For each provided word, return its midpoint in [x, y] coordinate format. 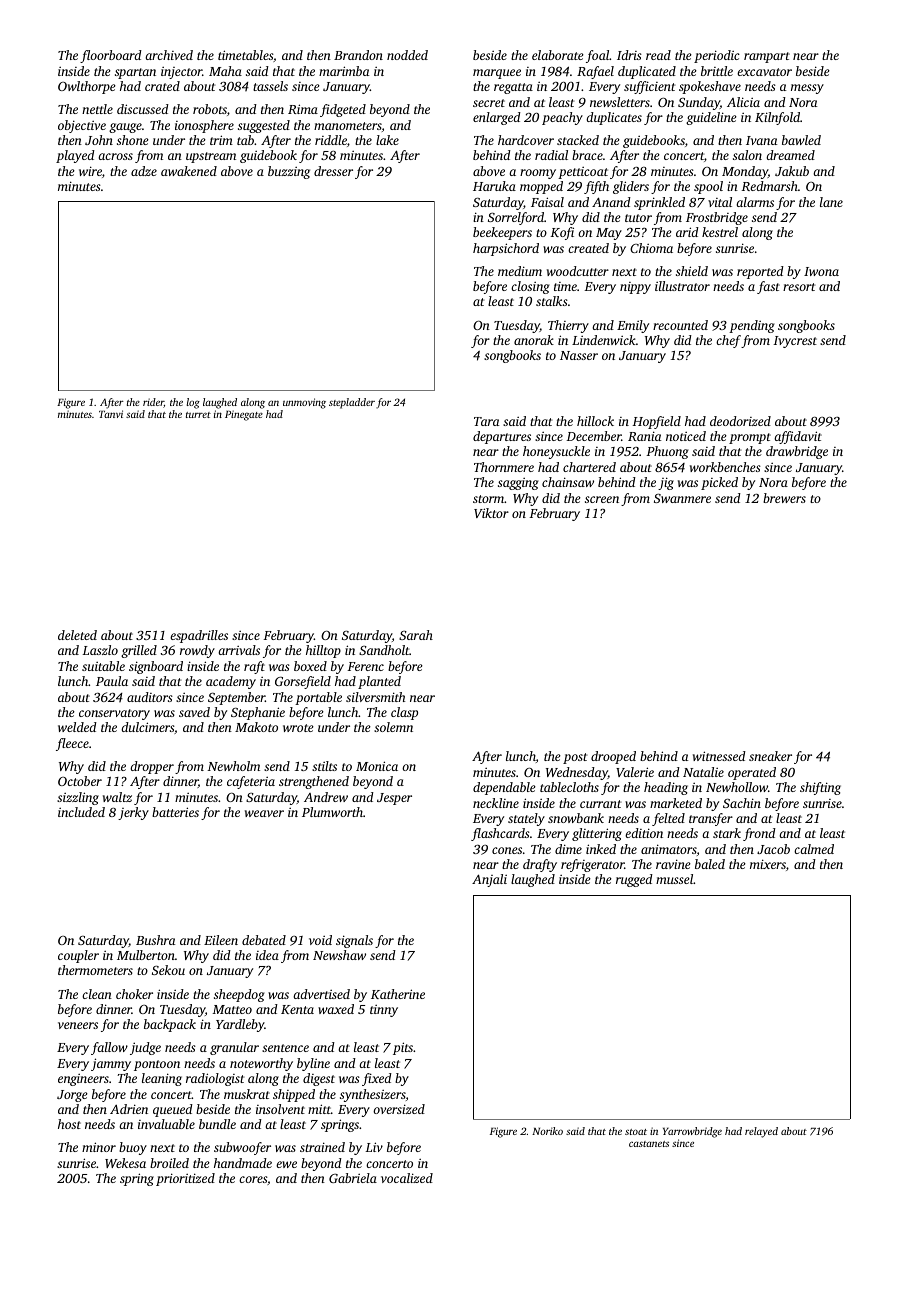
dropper [152, 767]
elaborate [558, 55]
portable [318, 698]
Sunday [699, 103]
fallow [109, 1048]
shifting [820, 788]
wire [90, 171]
